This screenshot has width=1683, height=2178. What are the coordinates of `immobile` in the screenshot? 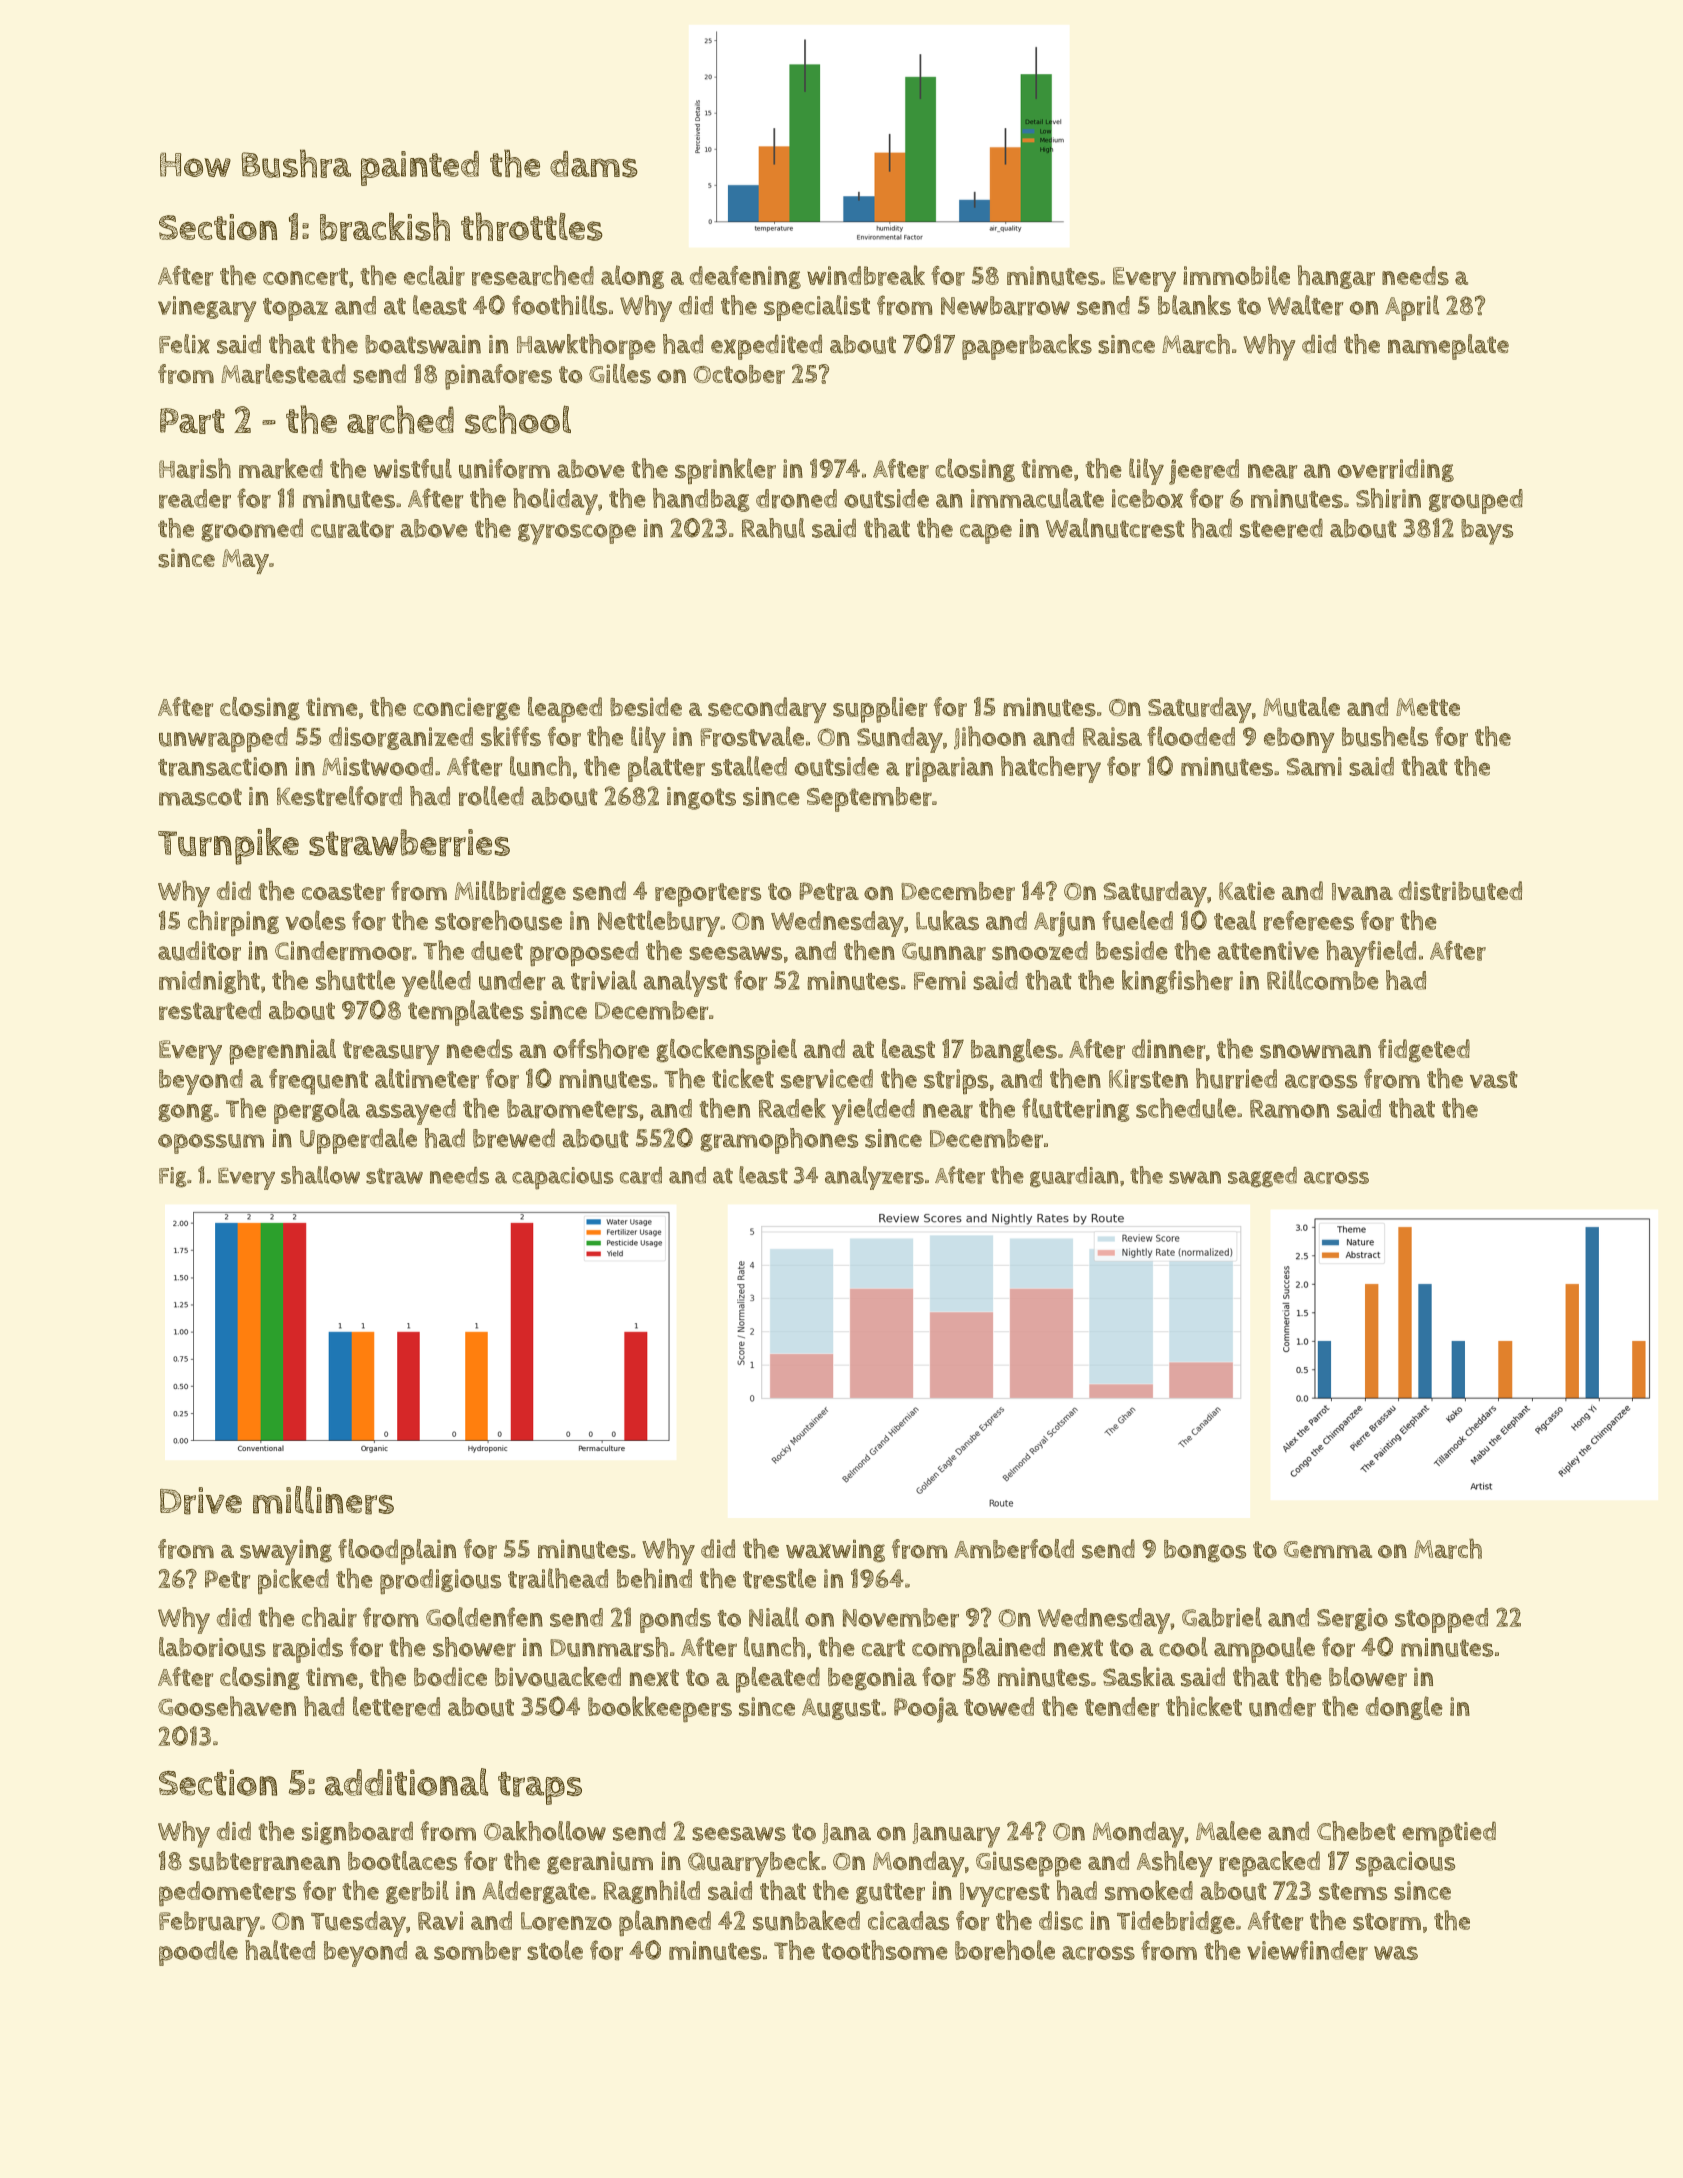 It's located at (1236, 275).
